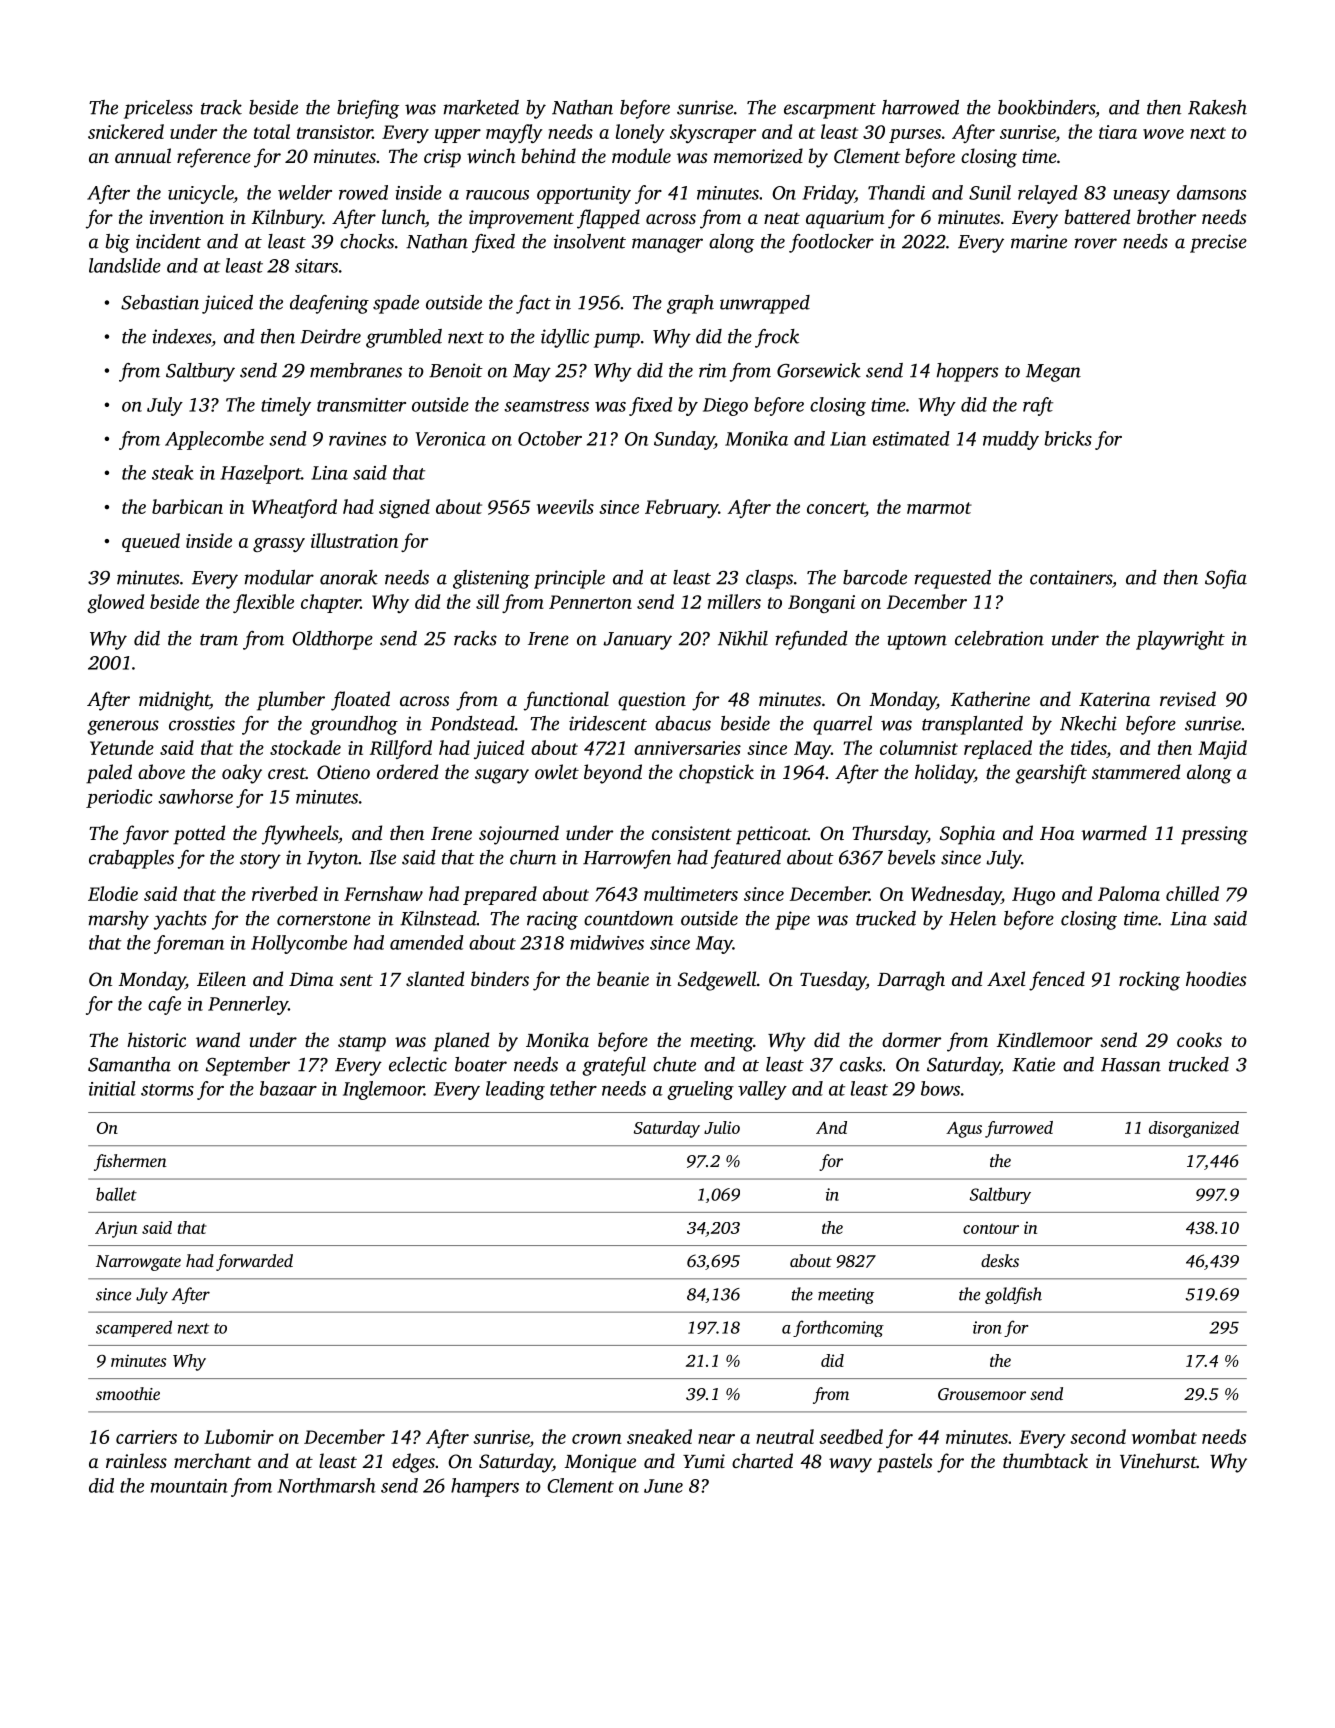 The height and width of the screenshot is (1728, 1335). I want to click on precise, so click(1218, 243).
